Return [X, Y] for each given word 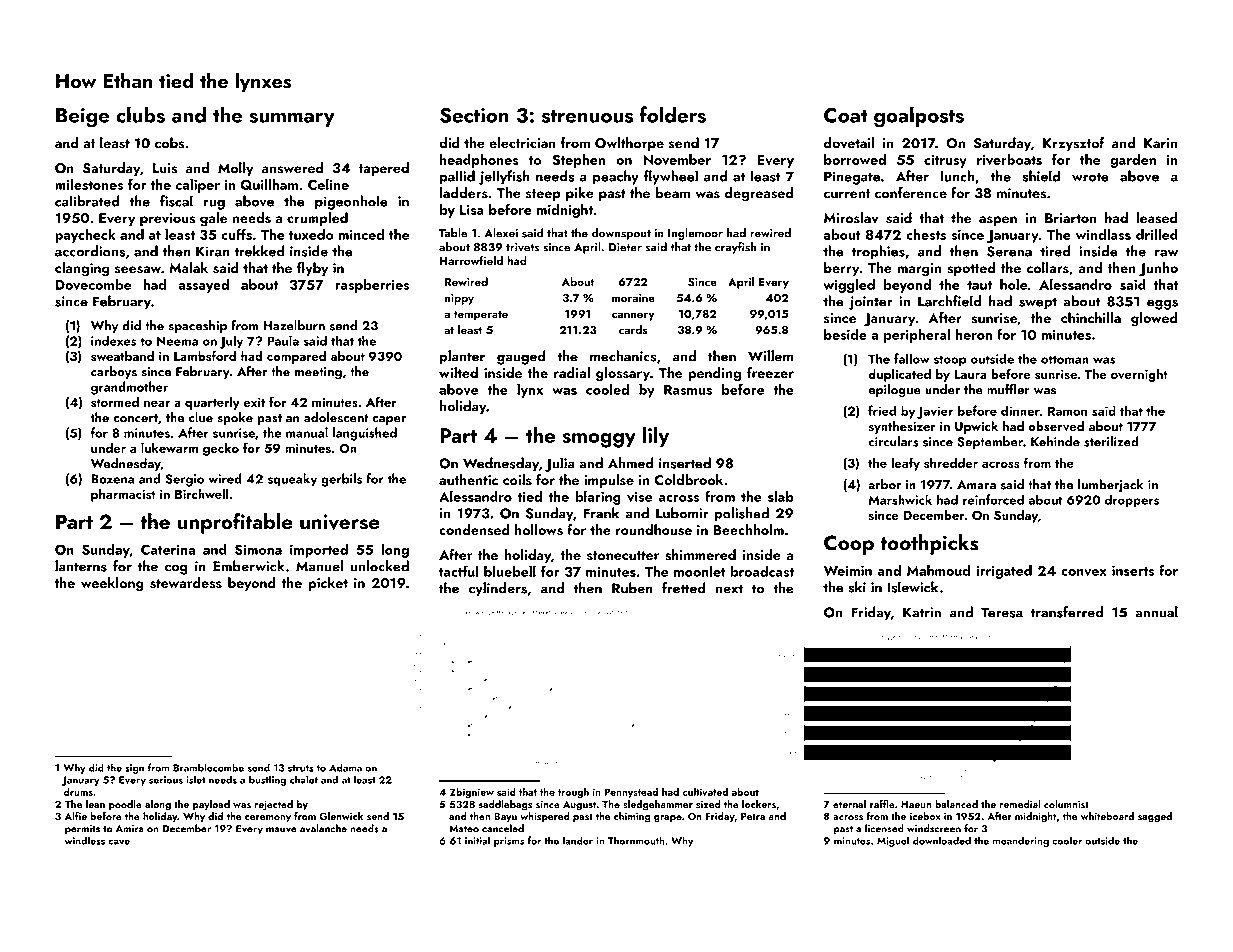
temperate [481, 316]
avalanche [323, 828]
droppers [1132, 501]
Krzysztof [1074, 144]
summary [292, 120]
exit [254, 402]
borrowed [855, 159]
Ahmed [631, 463]
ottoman [1065, 359]
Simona [258, 549]
